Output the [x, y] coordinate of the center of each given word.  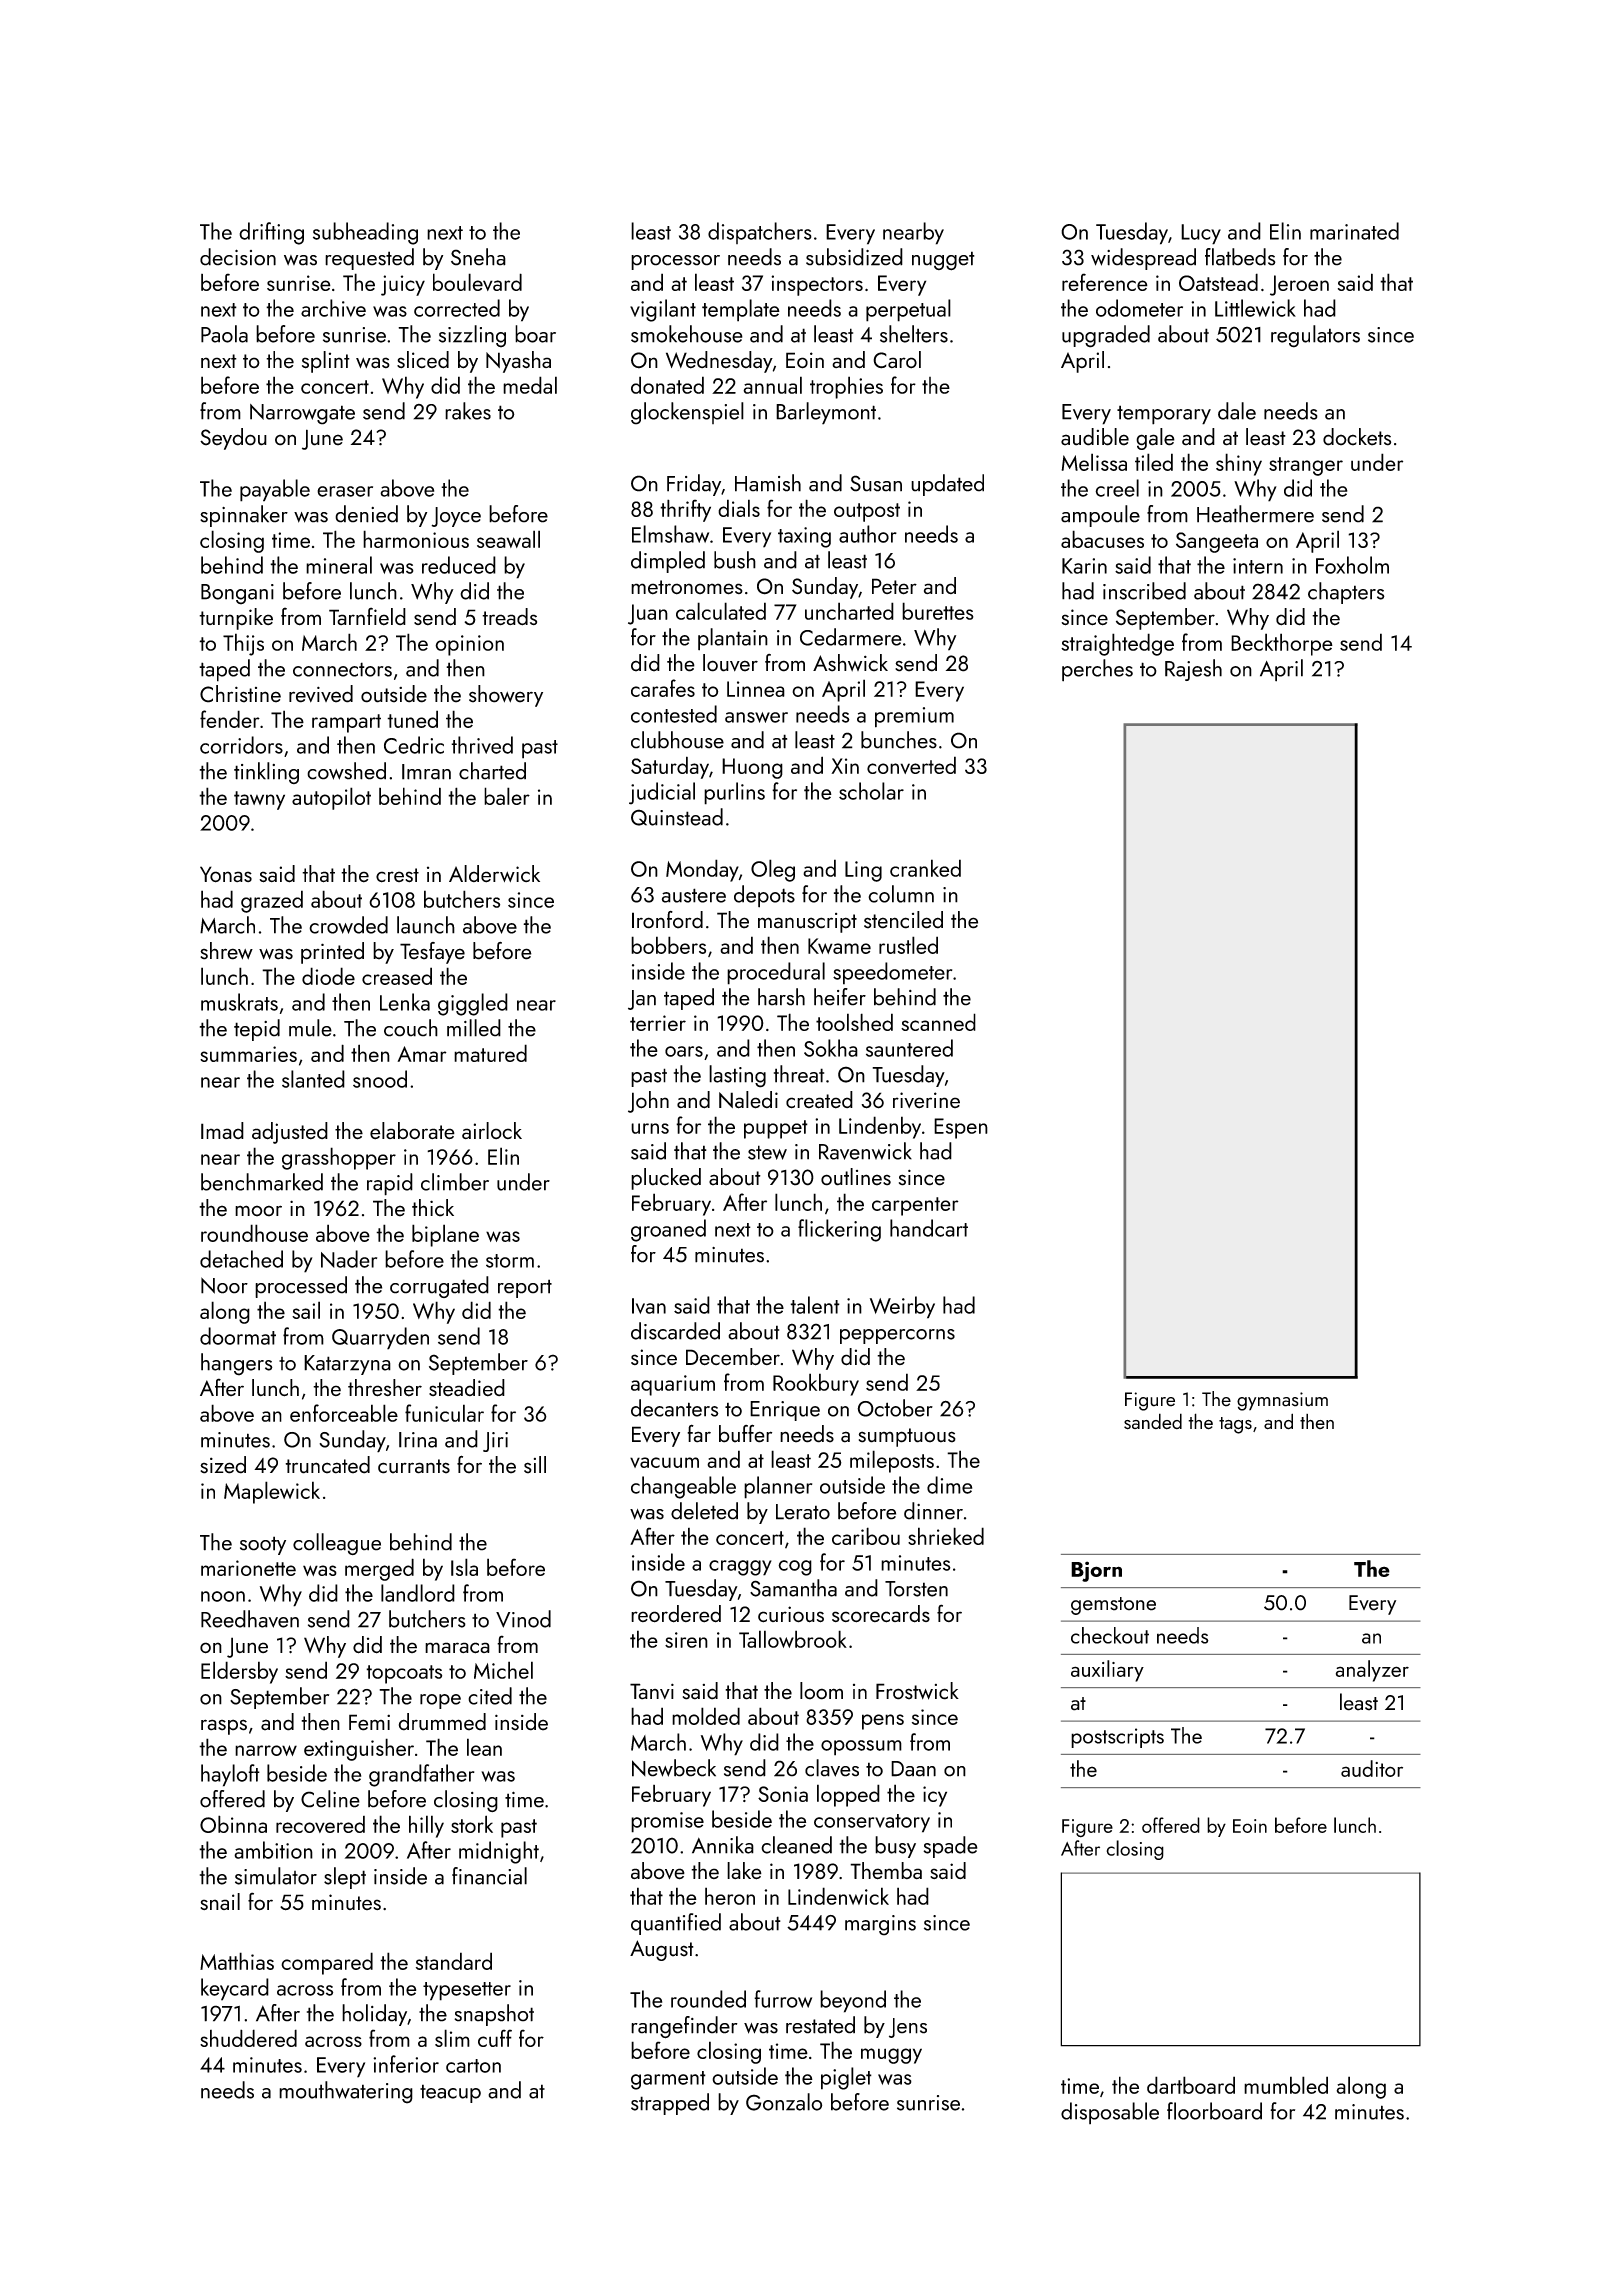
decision [238, 257]
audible [1095, 437]
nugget [943, 261]
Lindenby [880, 1127]
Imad [222, 1130]
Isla [464, 1567]
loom [821, 1691]
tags [1235, 1425]
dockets [1357, 437]
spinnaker [244, 516]
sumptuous [907, 1437]
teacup [450, 2093]
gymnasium [1282, 1401]
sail [306, 1310]
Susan [876, 483]
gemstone [1113, 1606]
